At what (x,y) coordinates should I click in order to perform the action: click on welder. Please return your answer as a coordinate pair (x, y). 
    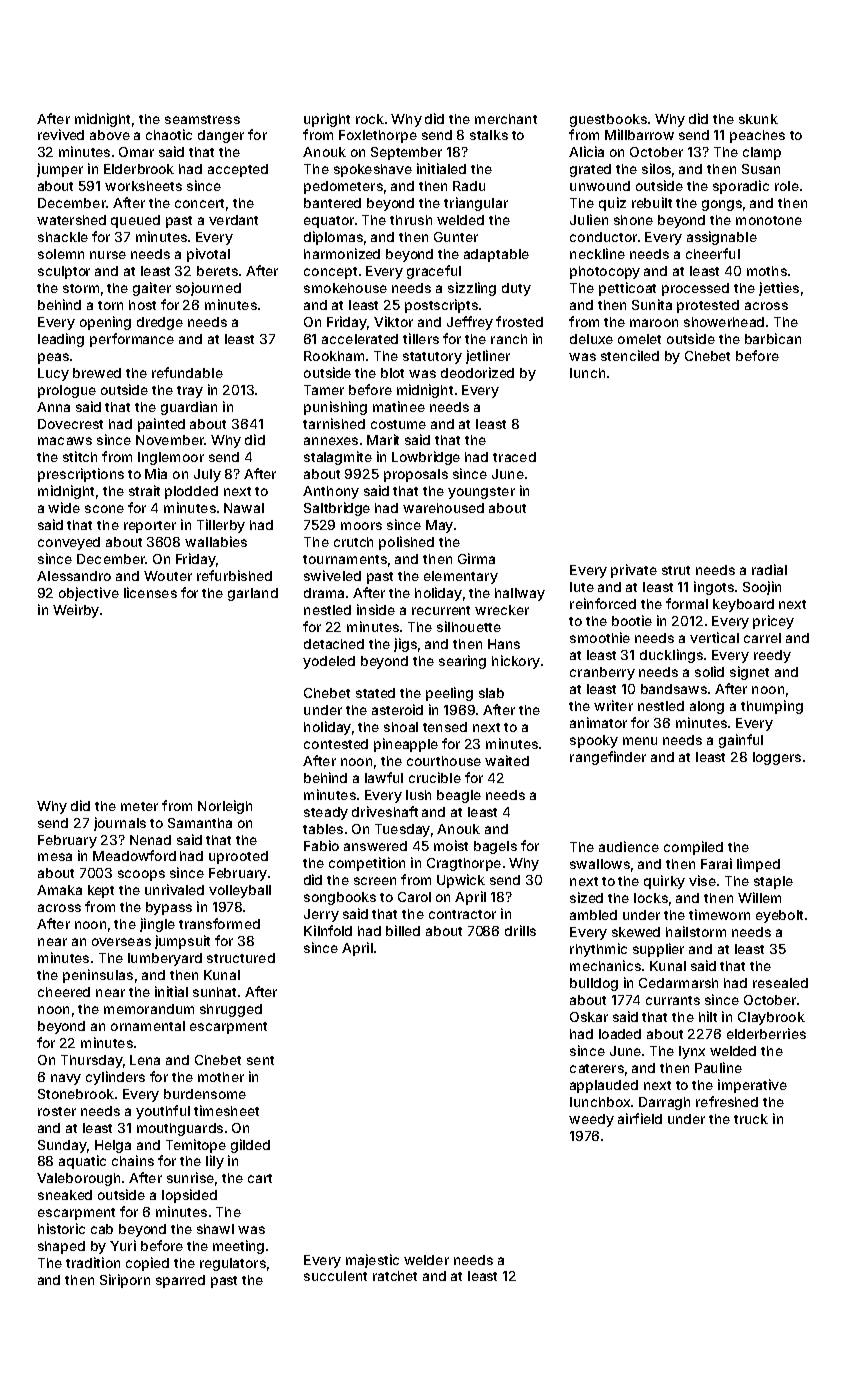
    Looking at the image, I should click on (426, 1260).
